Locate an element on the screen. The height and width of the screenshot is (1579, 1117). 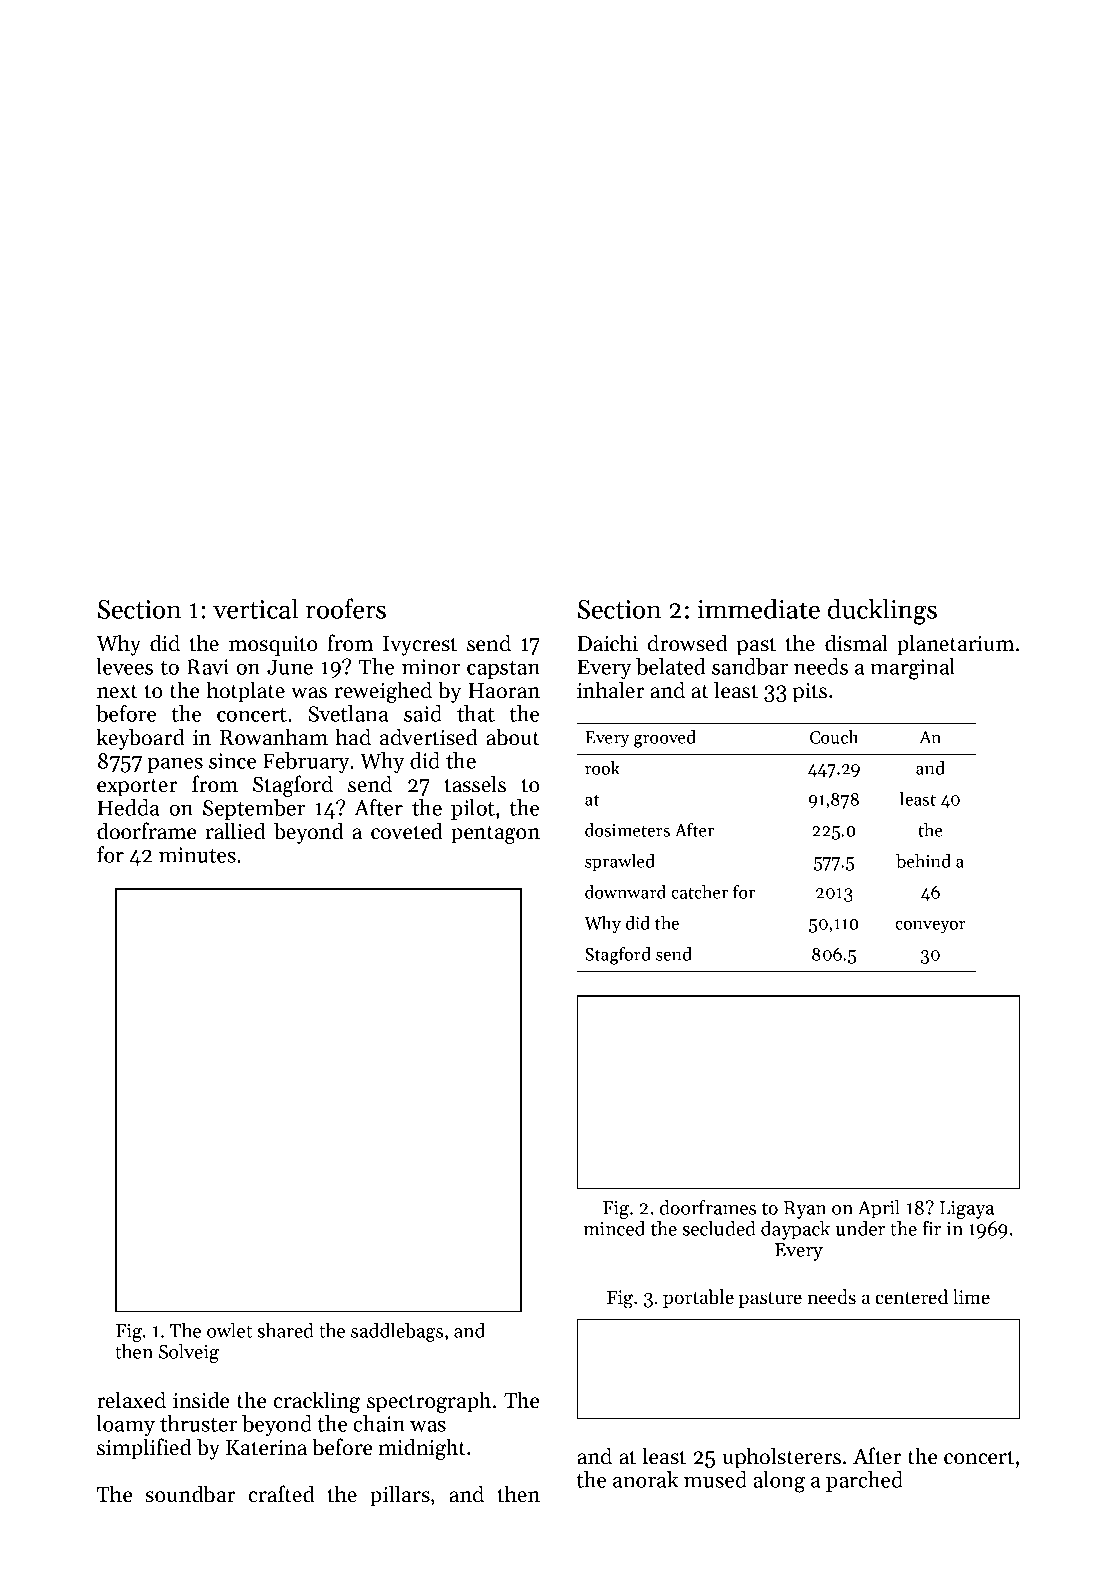
levees is located at coordinates (124, 666).
